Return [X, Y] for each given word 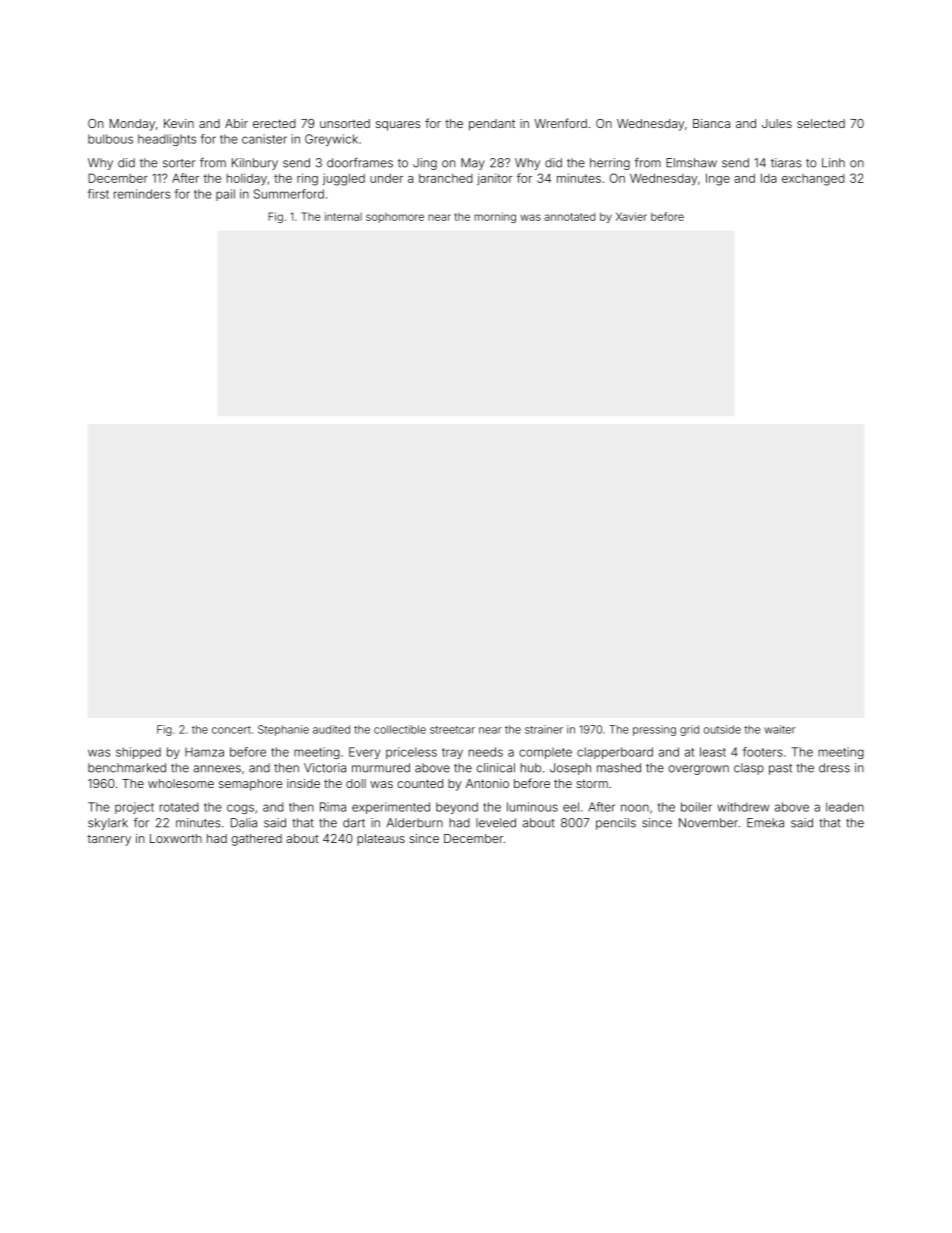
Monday [132, 125]
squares [398, 126]
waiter [779, 729]
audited [331, 729]
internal [343, 216]
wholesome [181, 783]
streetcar [452, 730]
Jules [777, 123]
